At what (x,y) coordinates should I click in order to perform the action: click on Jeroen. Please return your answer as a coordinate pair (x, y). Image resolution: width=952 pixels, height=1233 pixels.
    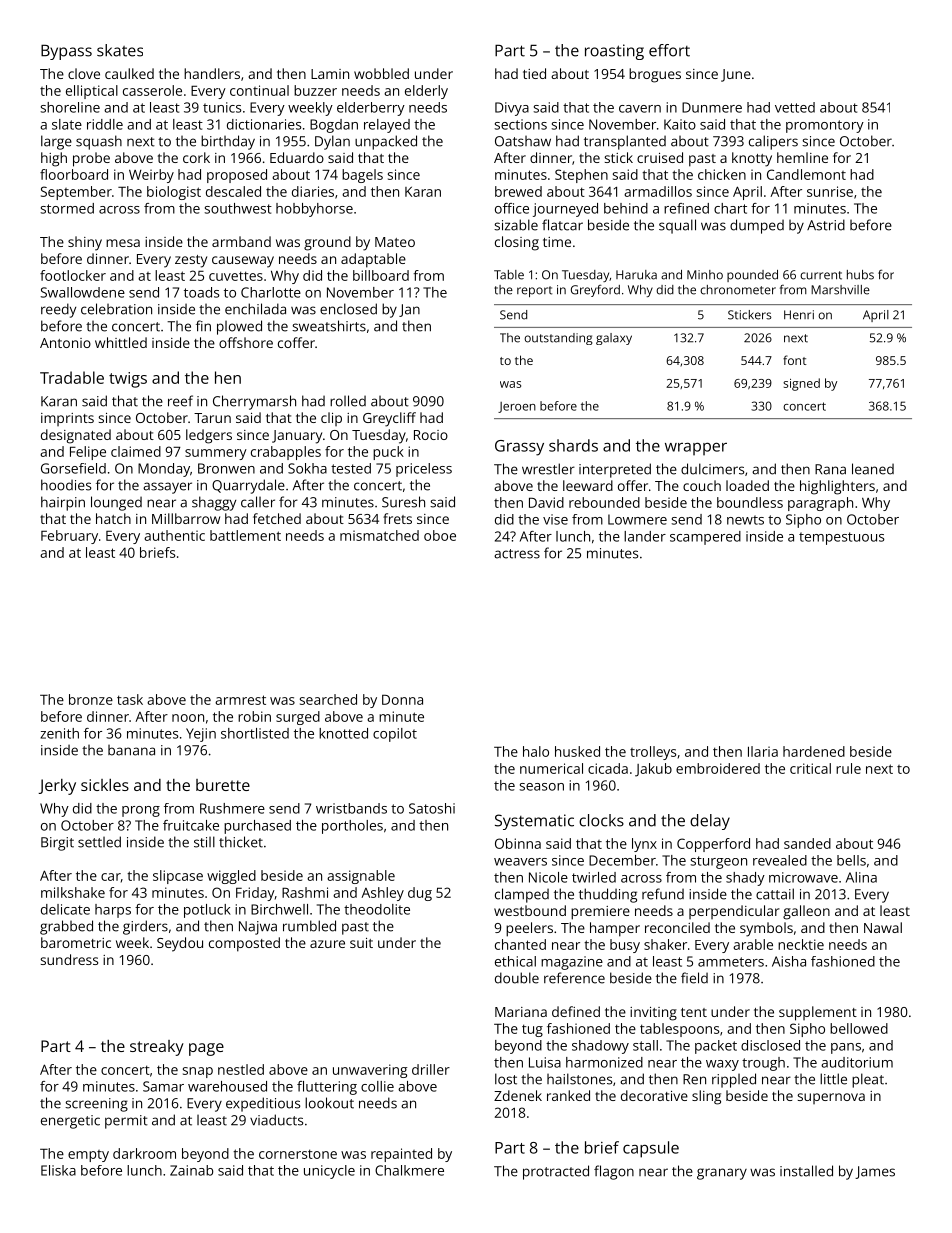
    Looking at the image, I should click on (517, 407).
